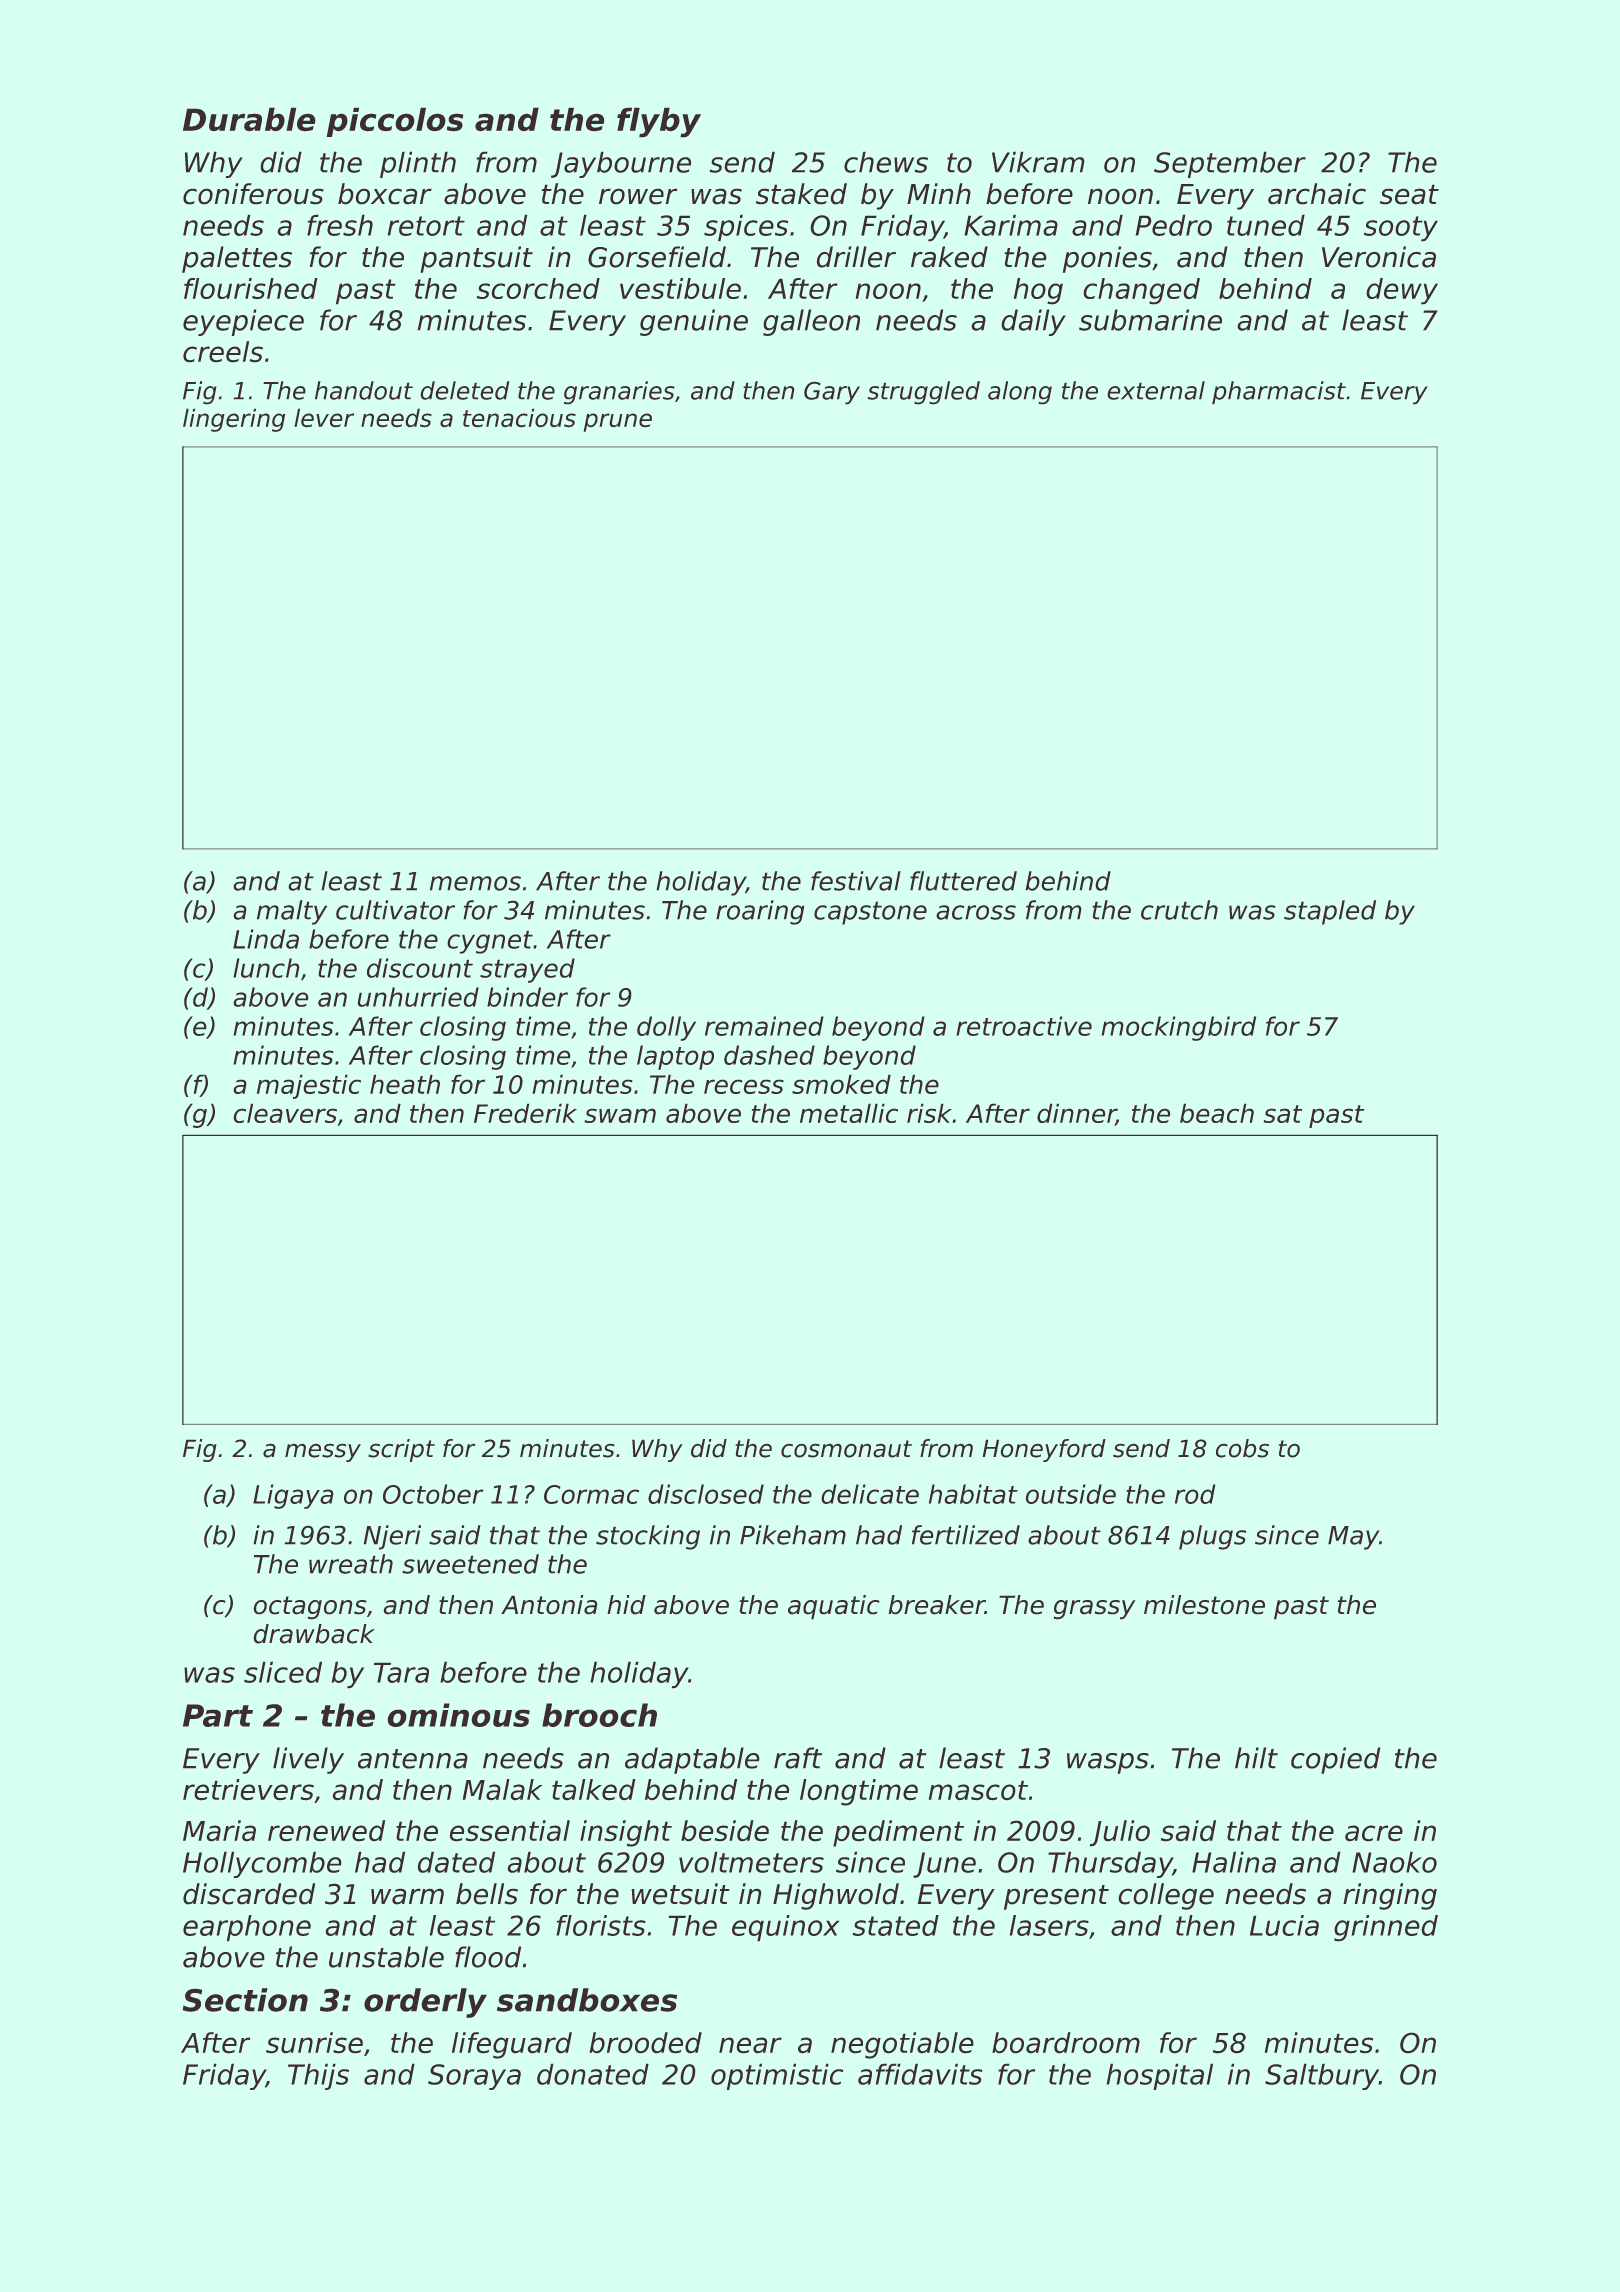 The image size is (1620, 2292). I want to click on malty, so click(292, 912).
